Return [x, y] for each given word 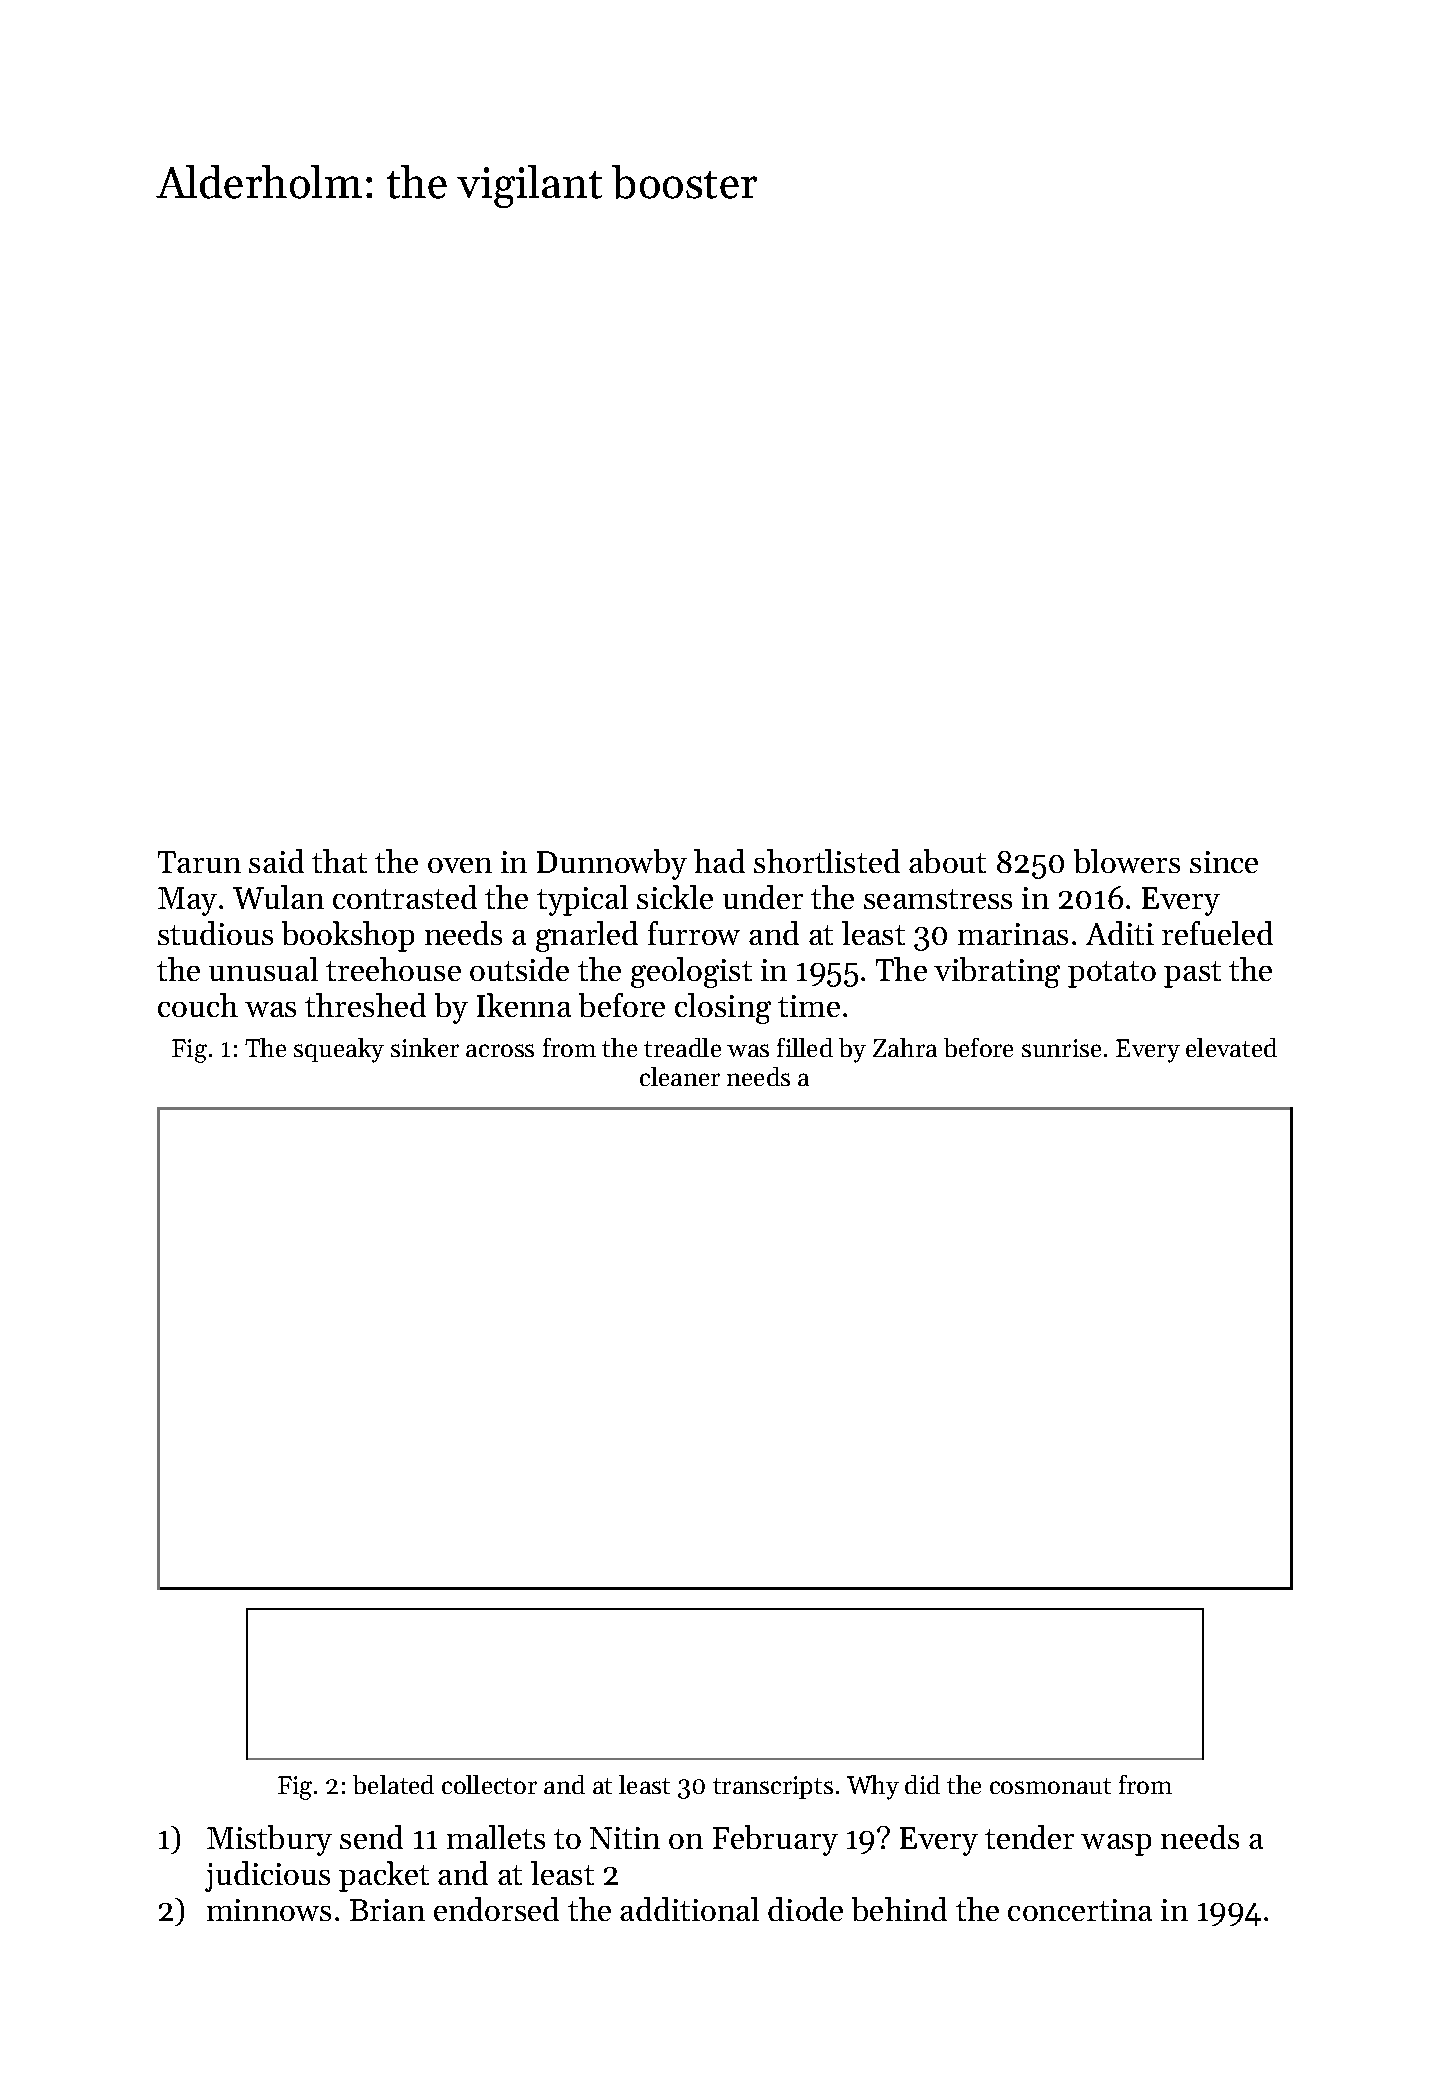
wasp [1116, 1845]
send [371, 1837]
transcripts [773, 1787]
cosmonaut [1050, 1786]
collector [489, 1784]
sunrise [1061, 1048]
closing [723, 1008]
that [339, 861]
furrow [694, 933]
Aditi [1120, 933]
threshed [365, 1005]
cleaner [680, 1076]
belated [393, 1784]
